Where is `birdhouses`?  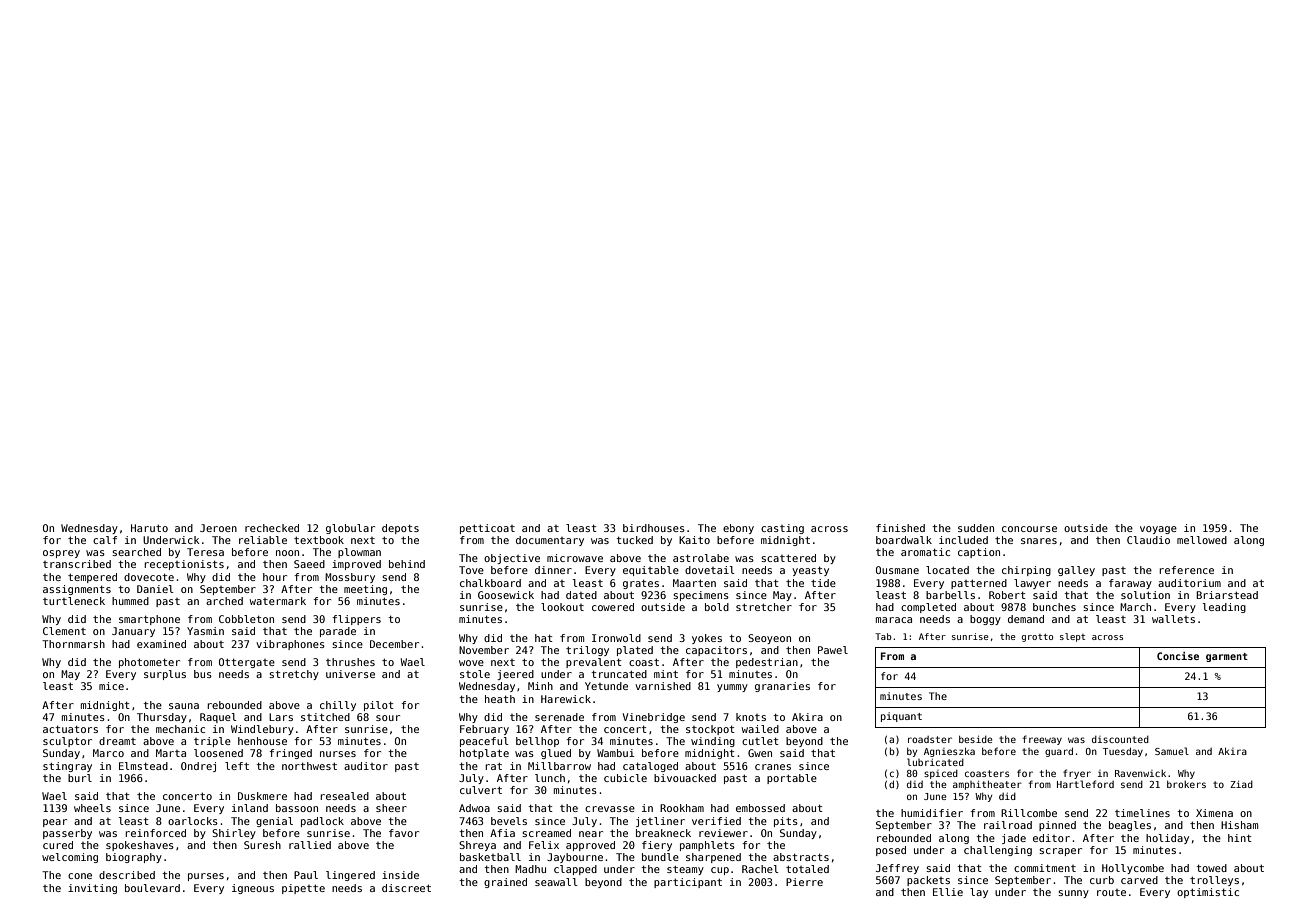 birdhouses is located at coordinates (654, 528).
